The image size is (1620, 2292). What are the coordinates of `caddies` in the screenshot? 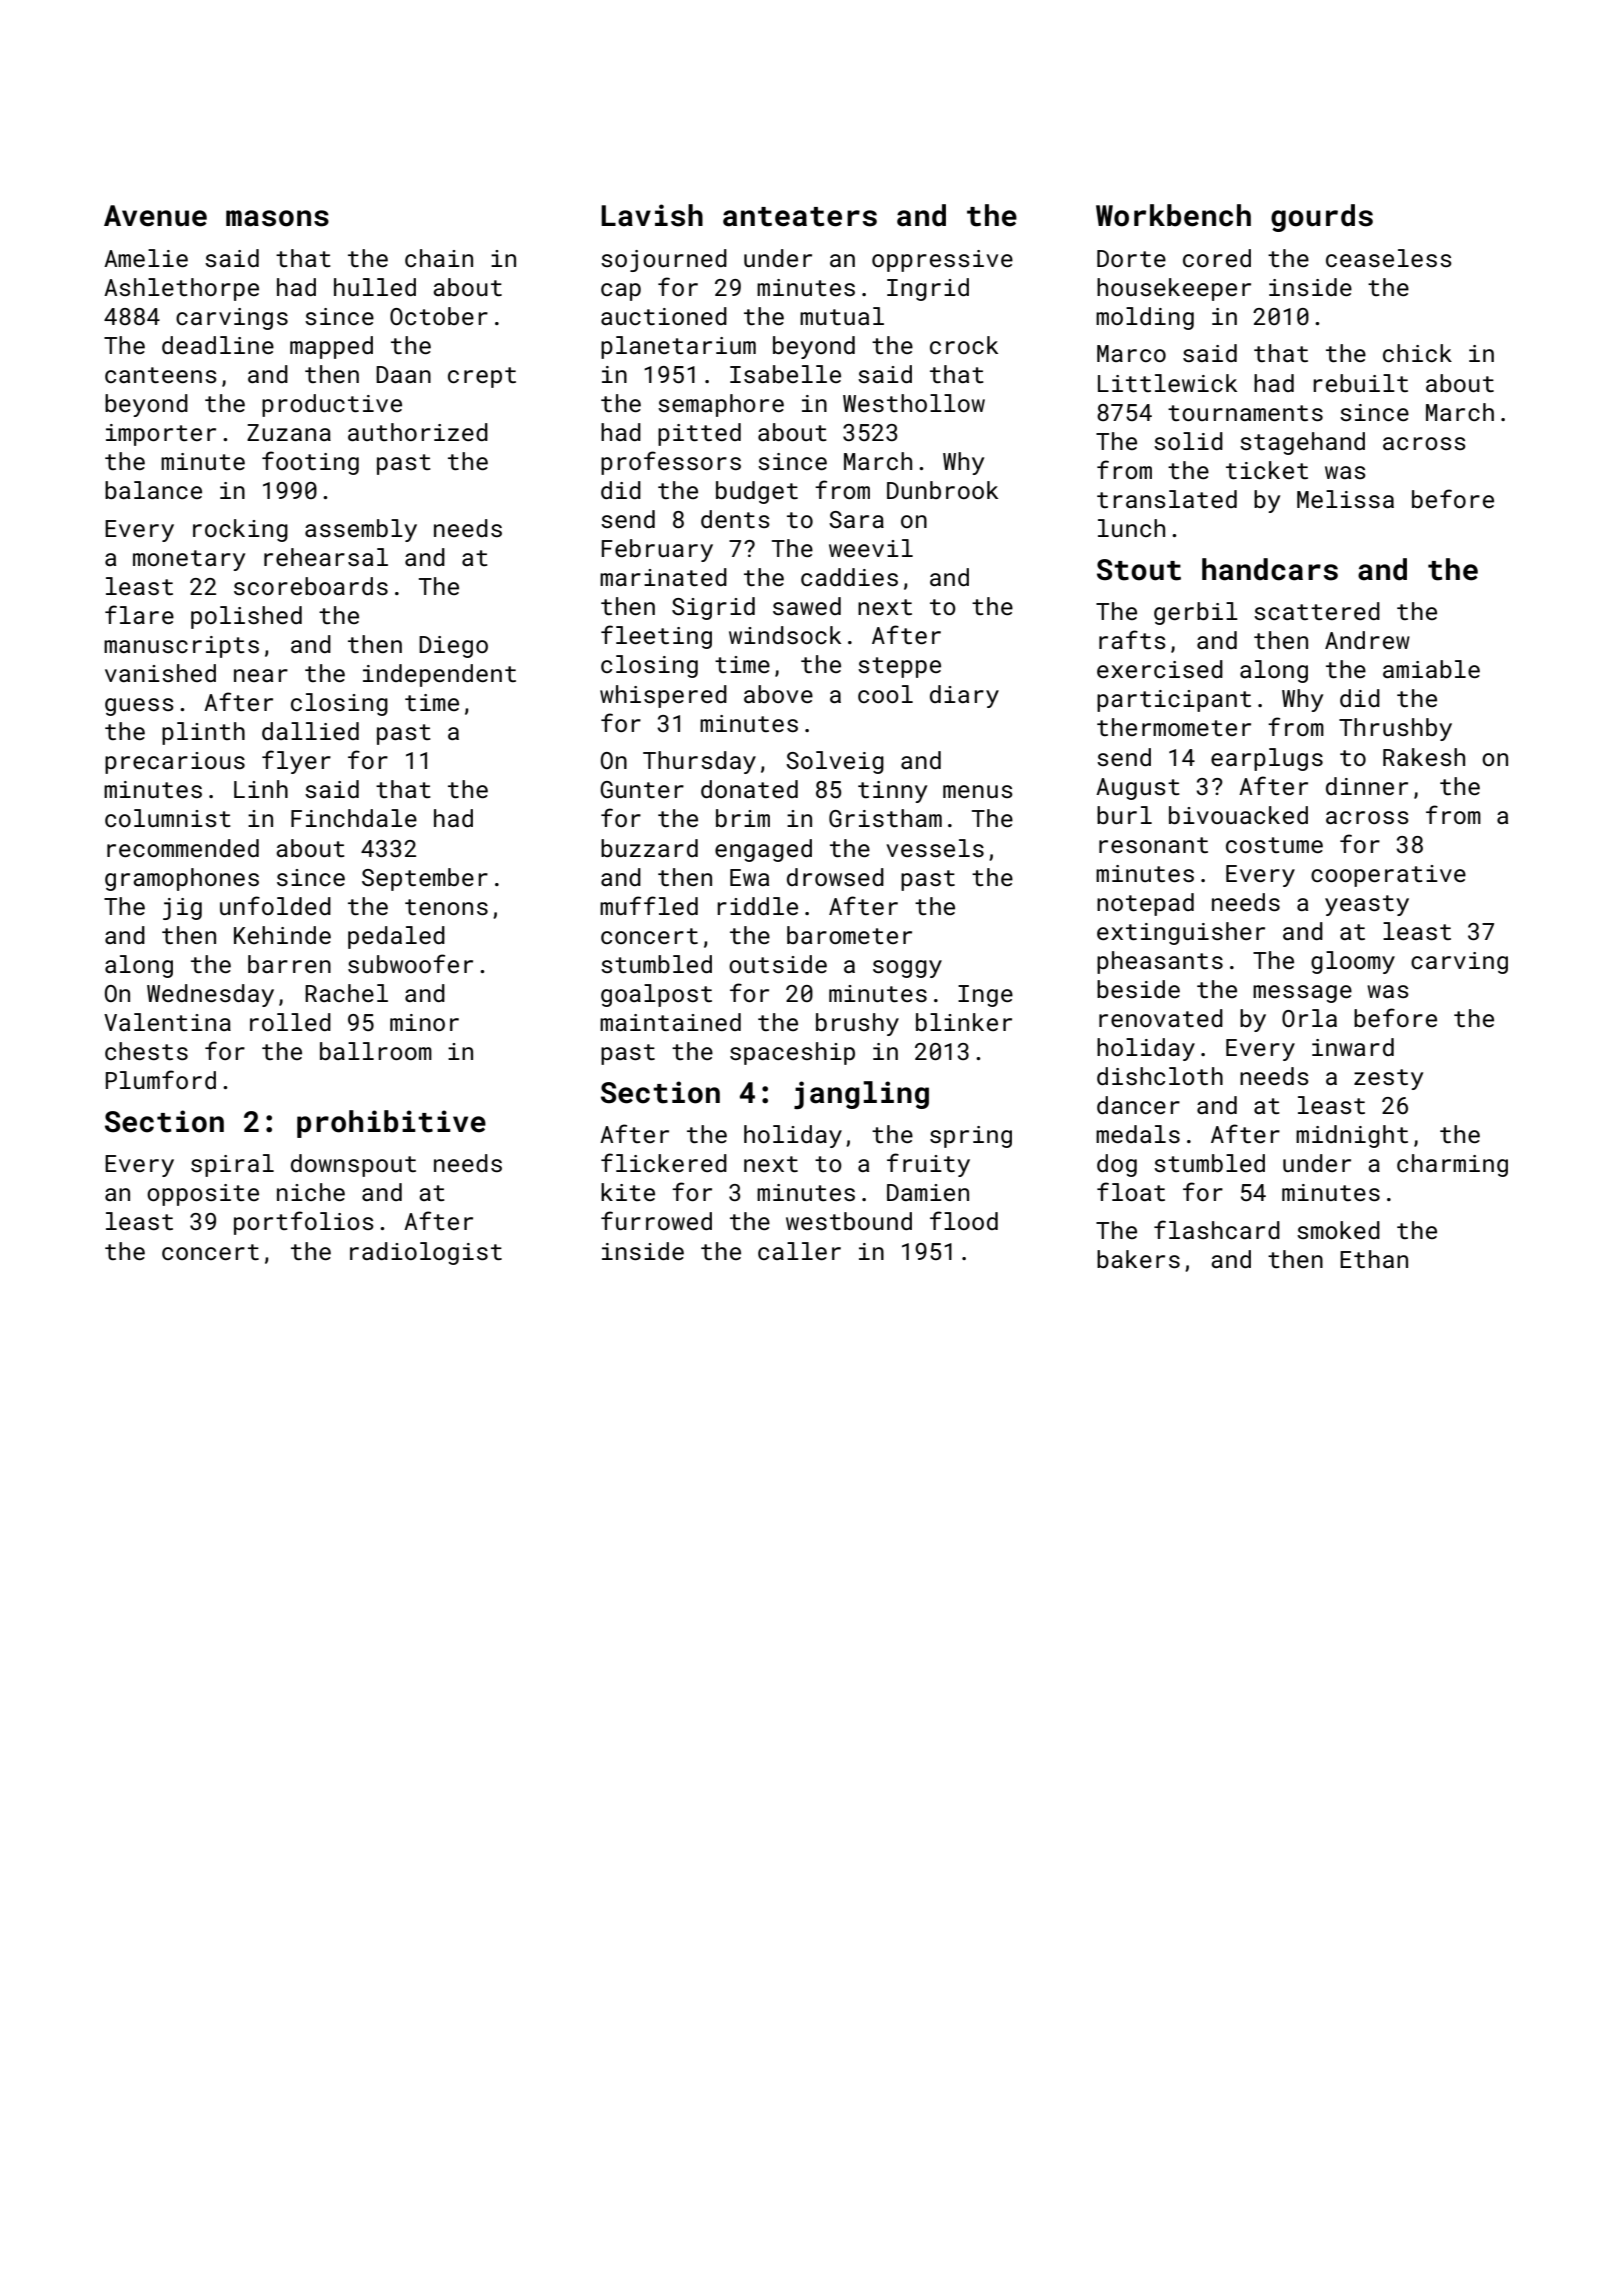 It's located at (849, 577).
